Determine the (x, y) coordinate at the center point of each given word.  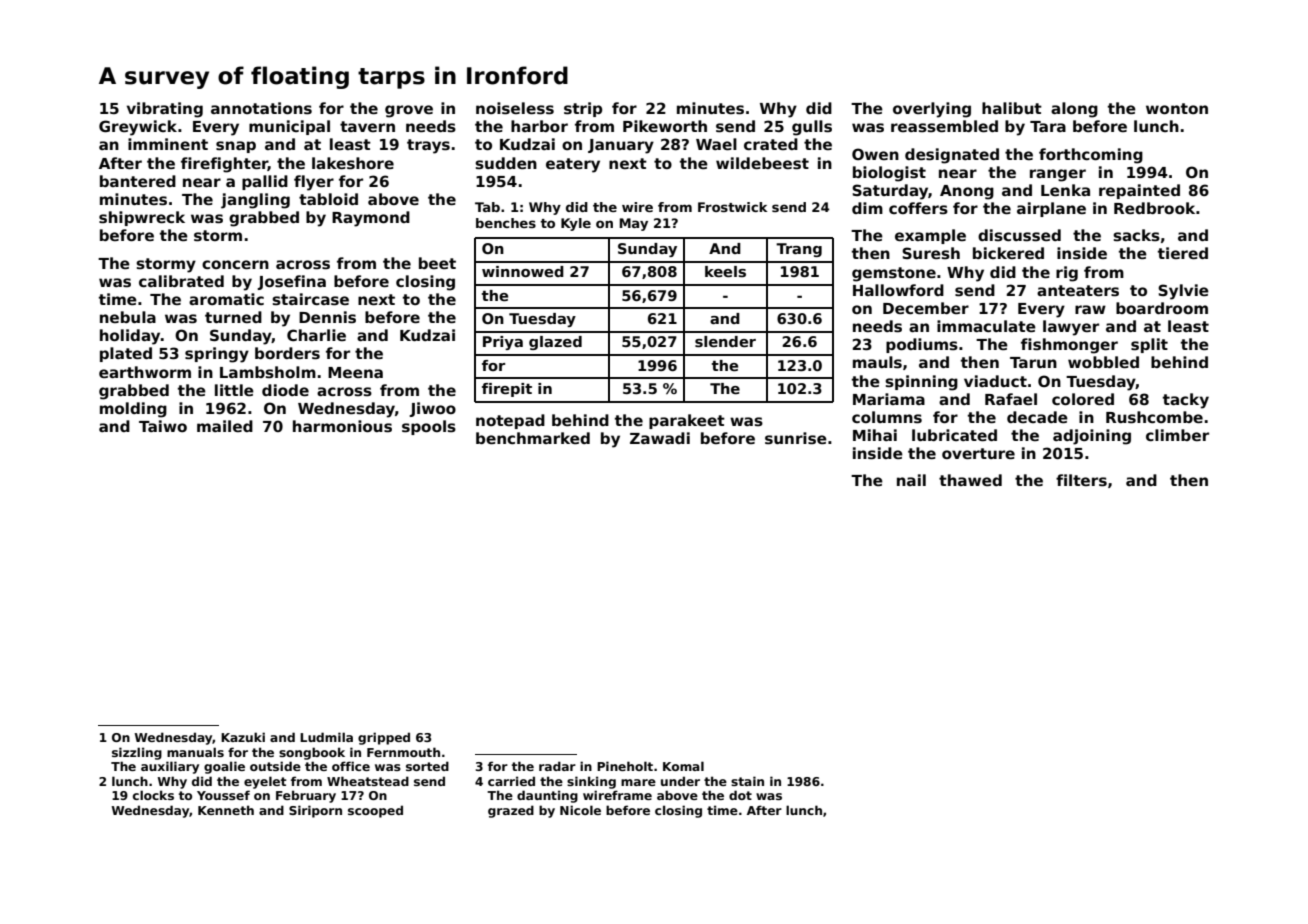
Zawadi (660, 438)
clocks (153, 795)
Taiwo (163, 426)
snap (236, 147)
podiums (922, 345)
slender (725, 341)
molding (133, 410)
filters (1081, 480)
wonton (1177, 108)
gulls (812, 128)
